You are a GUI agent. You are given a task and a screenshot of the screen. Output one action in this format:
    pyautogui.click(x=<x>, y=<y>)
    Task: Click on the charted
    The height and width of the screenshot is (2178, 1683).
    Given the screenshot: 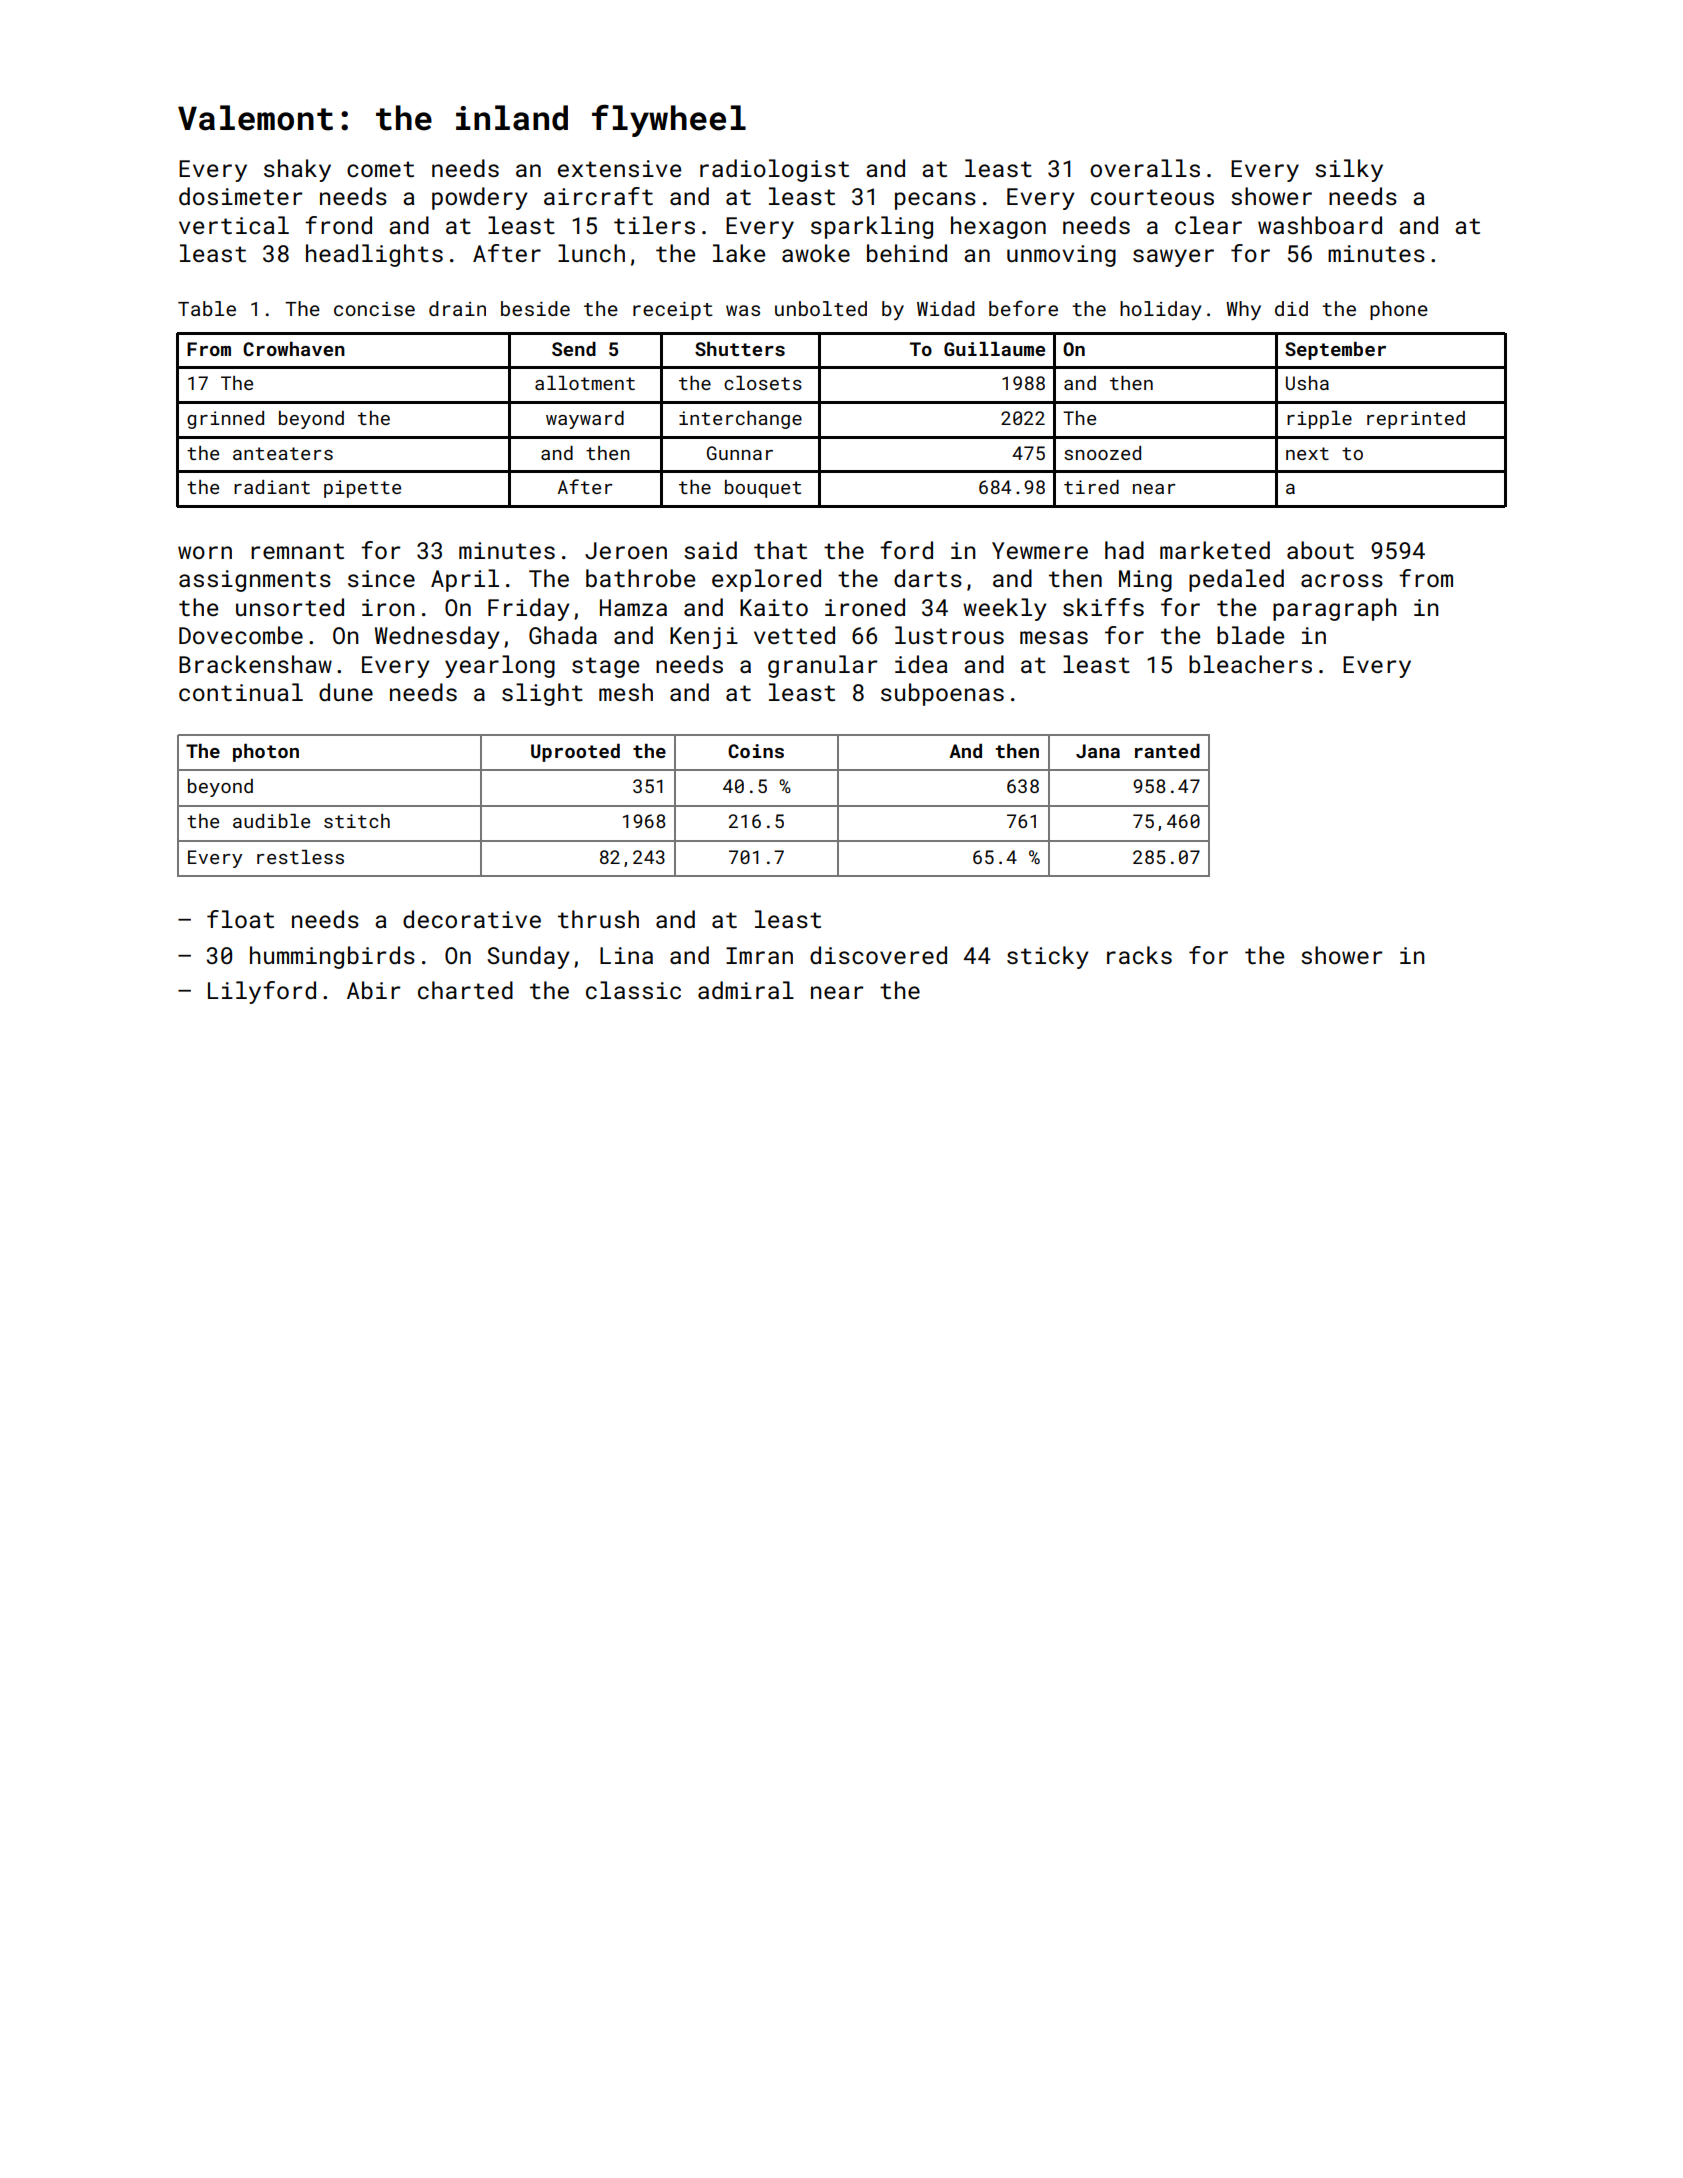 What is the action you would take?
    pyautogui.click(x=465, y=990)
